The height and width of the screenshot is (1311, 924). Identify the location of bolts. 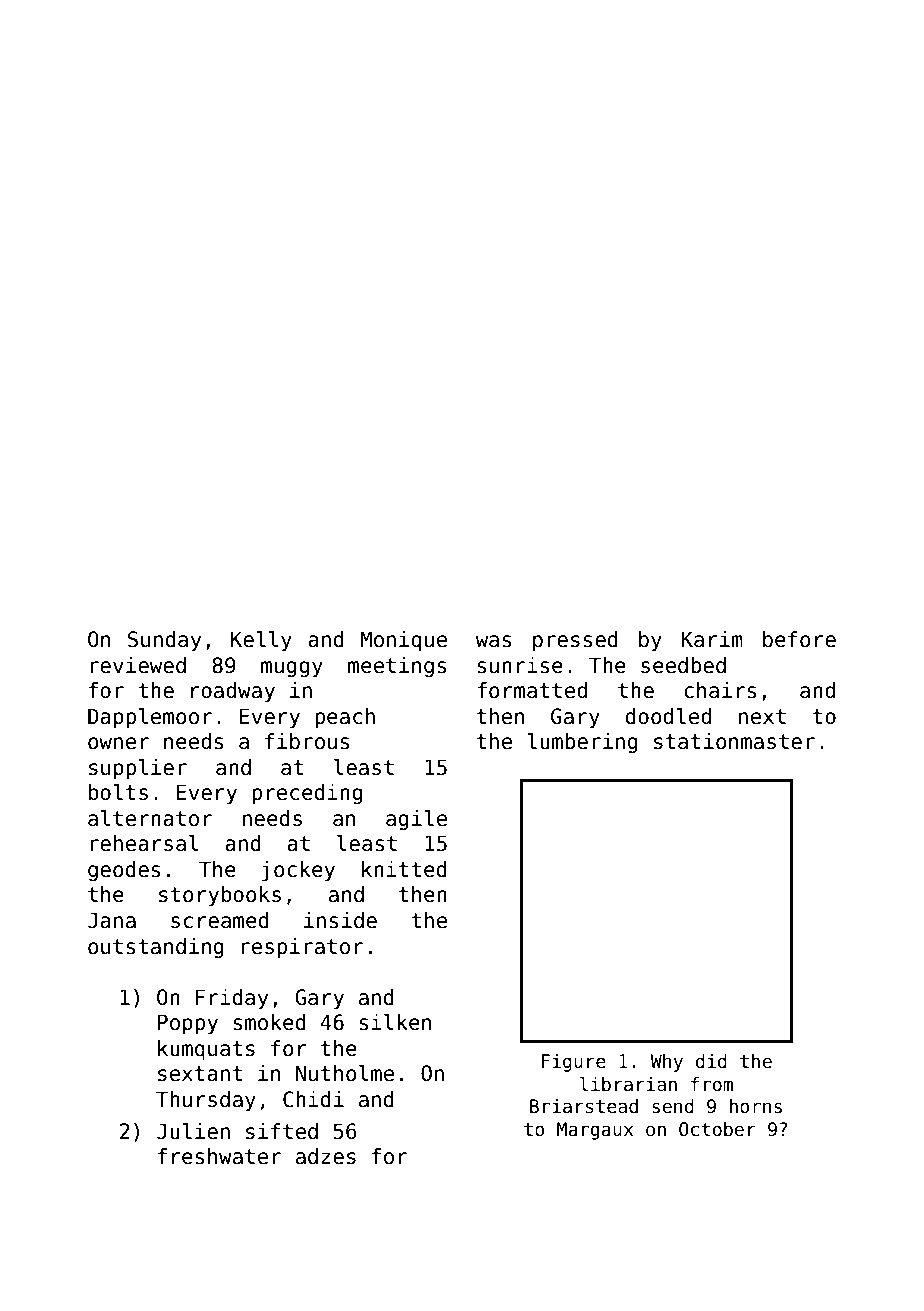
(118, 792).
